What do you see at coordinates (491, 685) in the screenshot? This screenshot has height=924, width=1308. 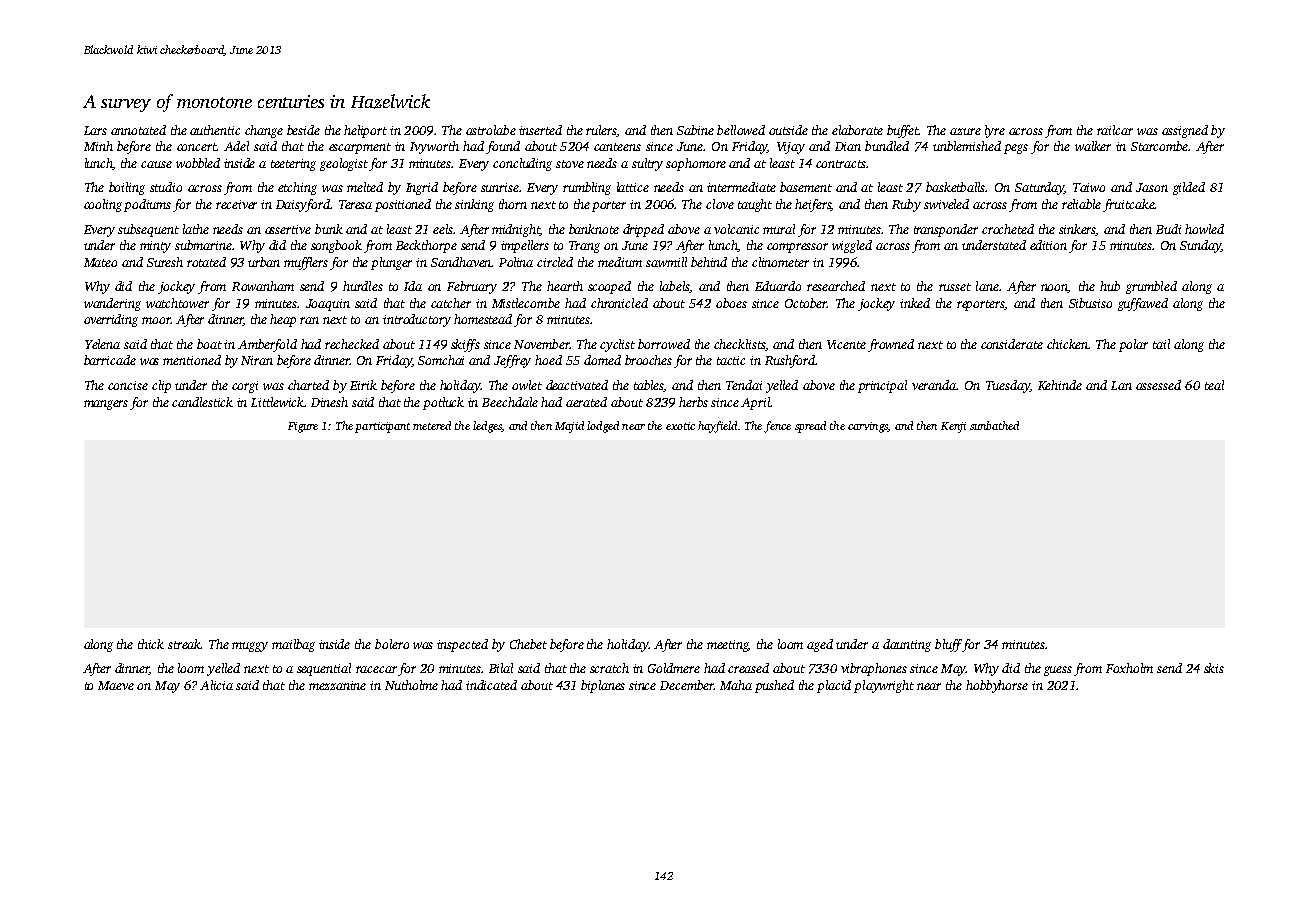 I see `indicated` at bounding box center [491, 685].
